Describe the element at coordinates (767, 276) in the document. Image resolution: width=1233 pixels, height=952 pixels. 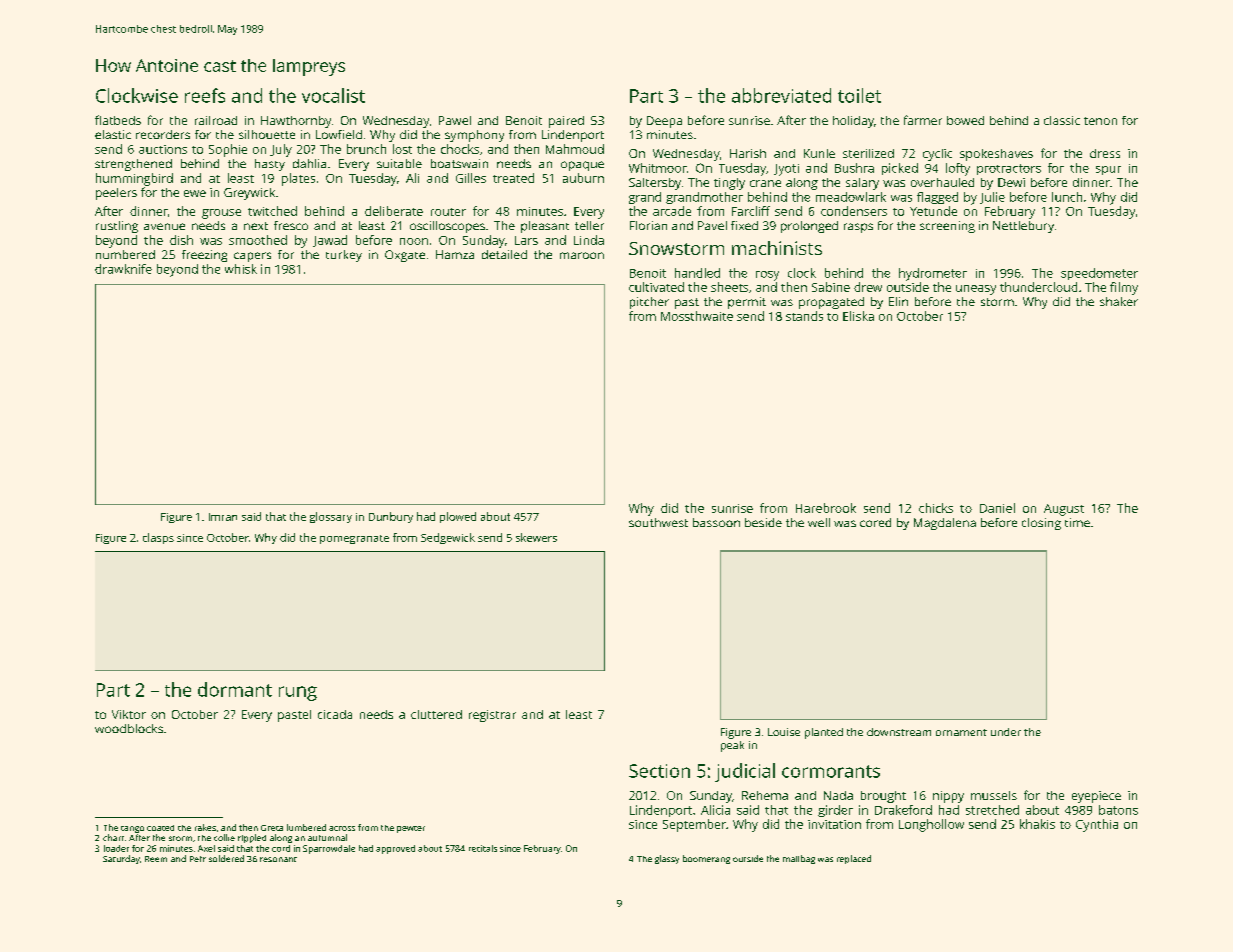
I see `rosy` at that location.
